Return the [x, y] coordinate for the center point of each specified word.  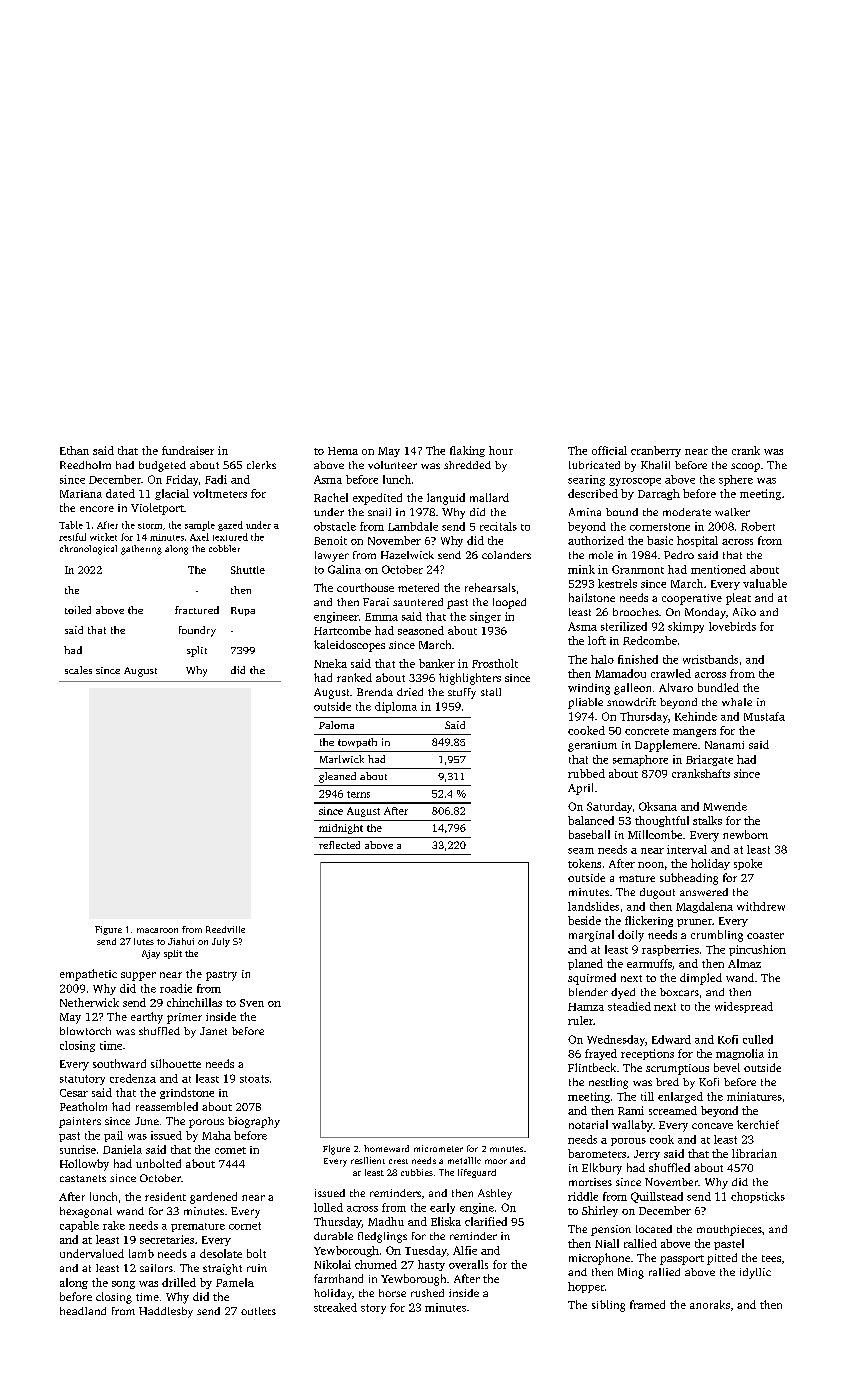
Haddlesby [166, 1312]
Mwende [725, 806]
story [373, 1309]
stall [491, 692]
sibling [608, 1306]
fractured [197, 610]
